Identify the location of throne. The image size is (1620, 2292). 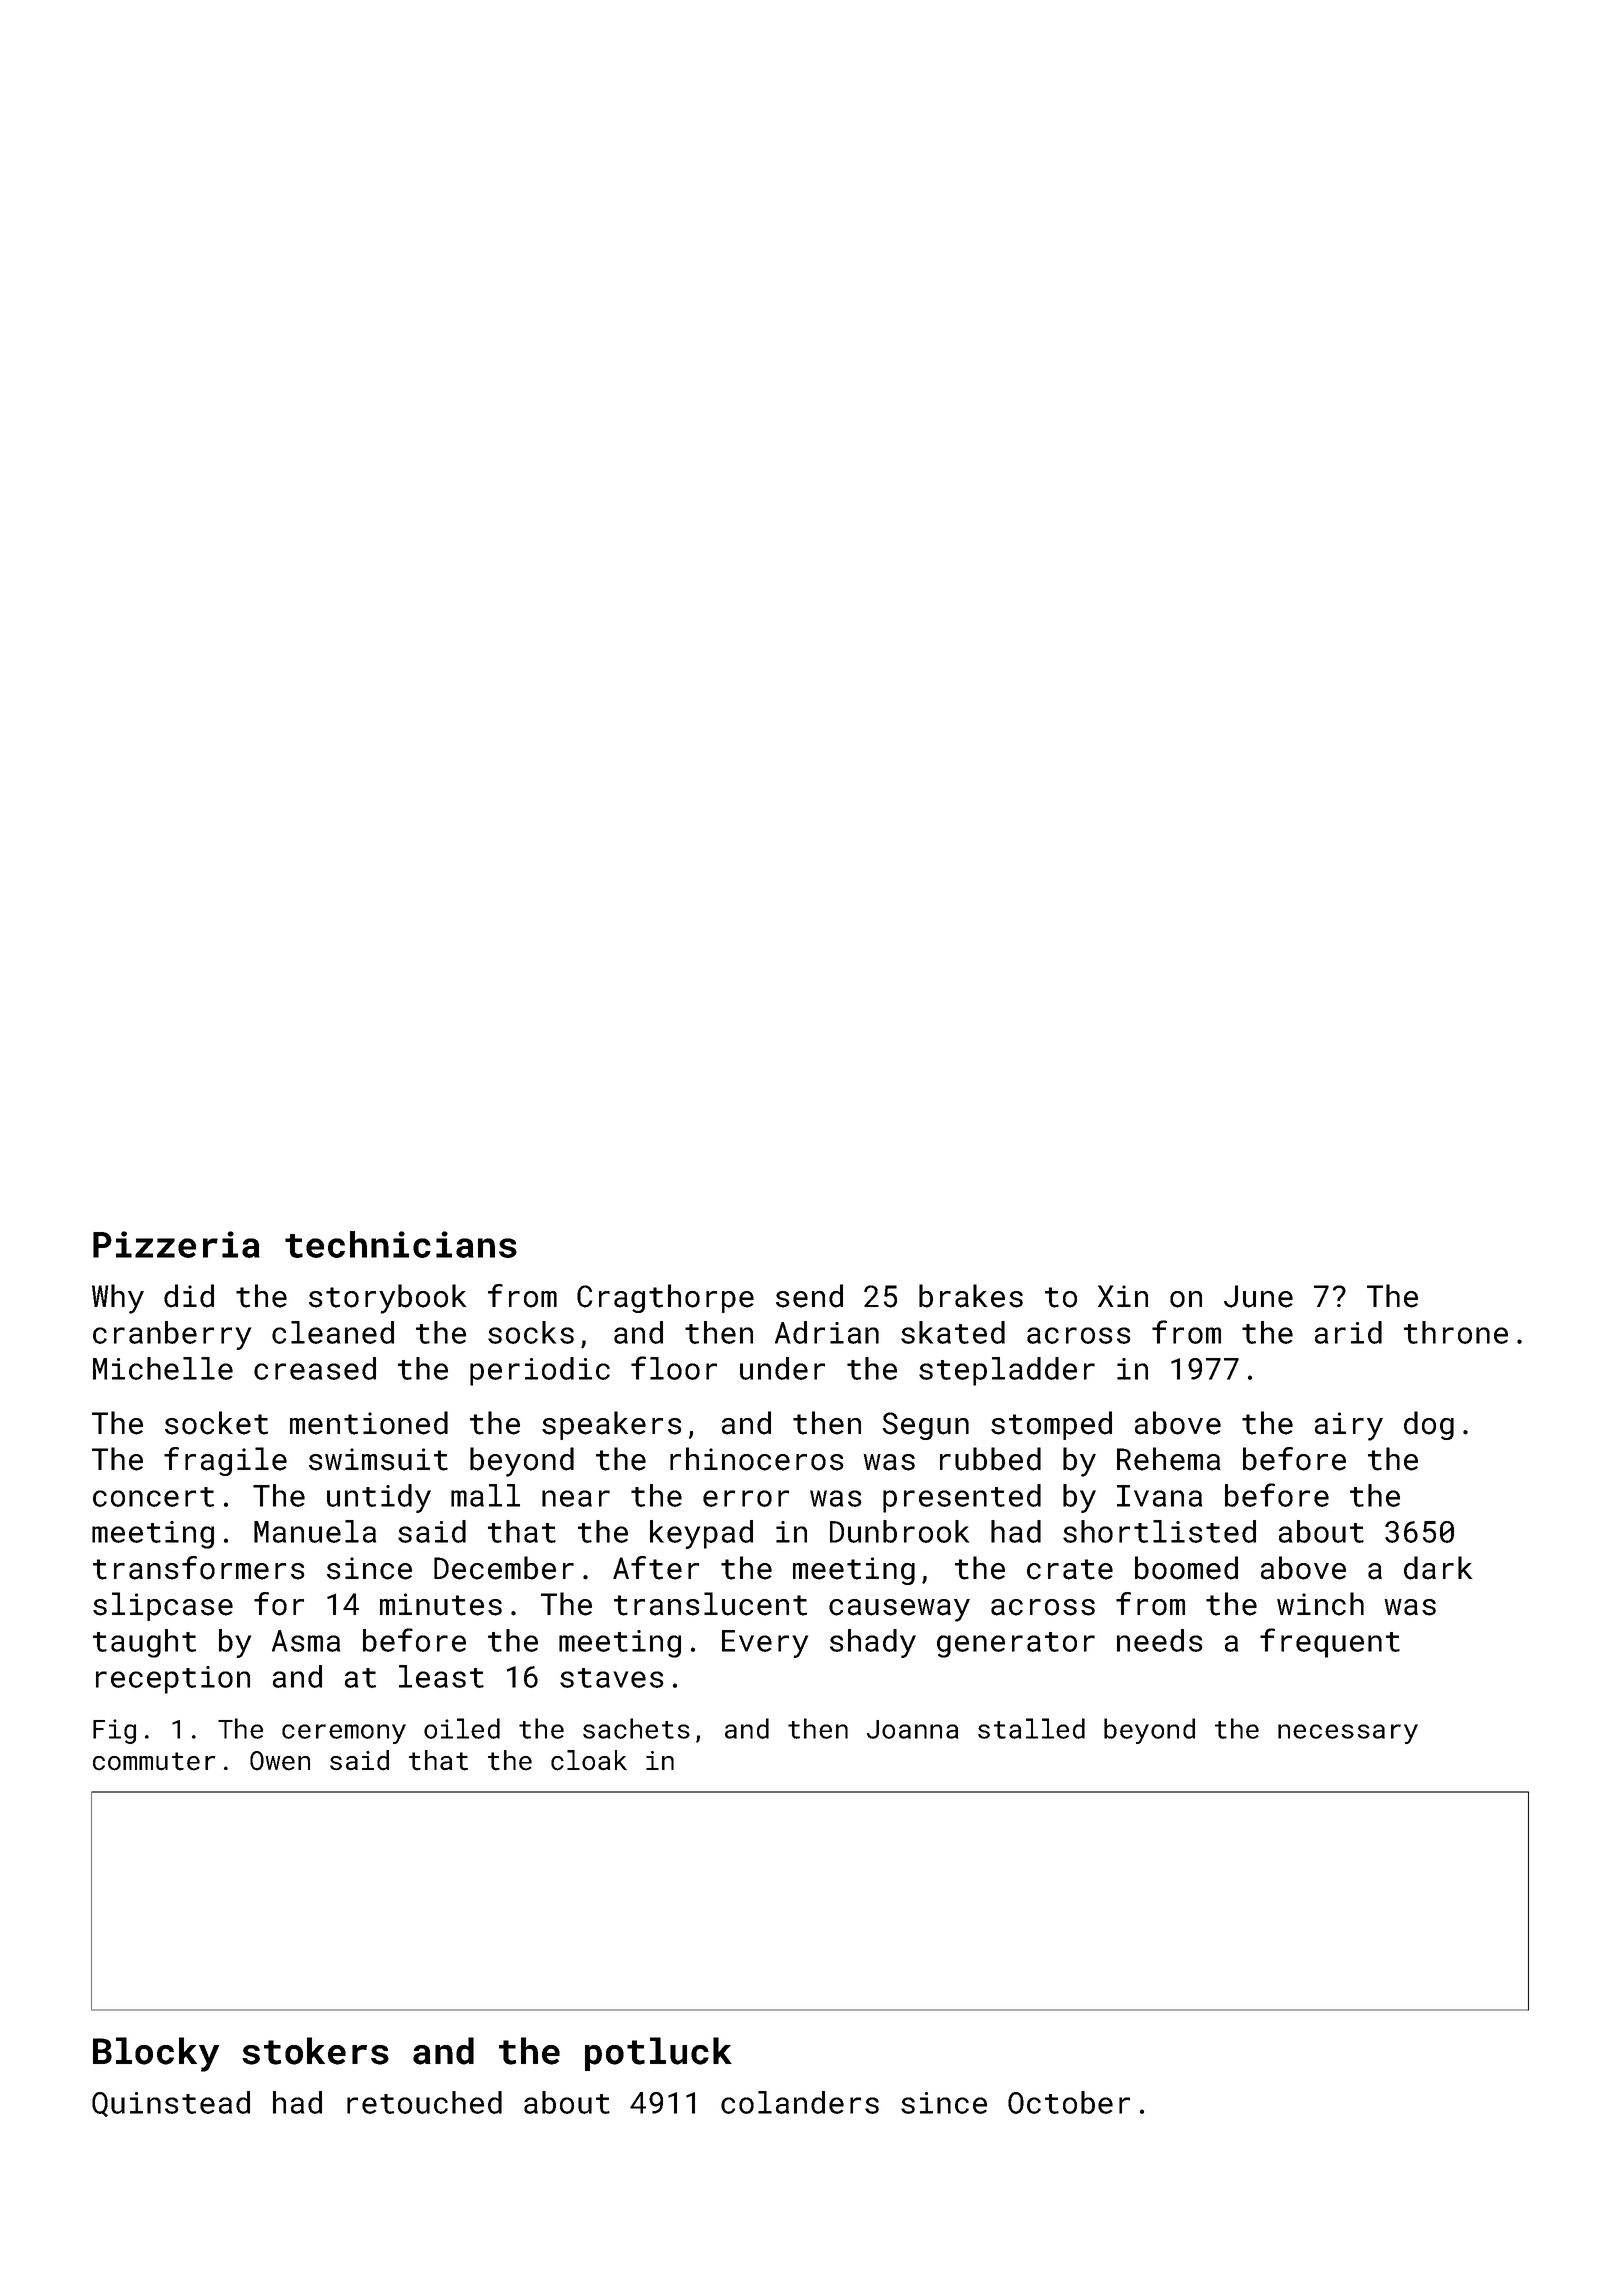
(1456, 1332).
